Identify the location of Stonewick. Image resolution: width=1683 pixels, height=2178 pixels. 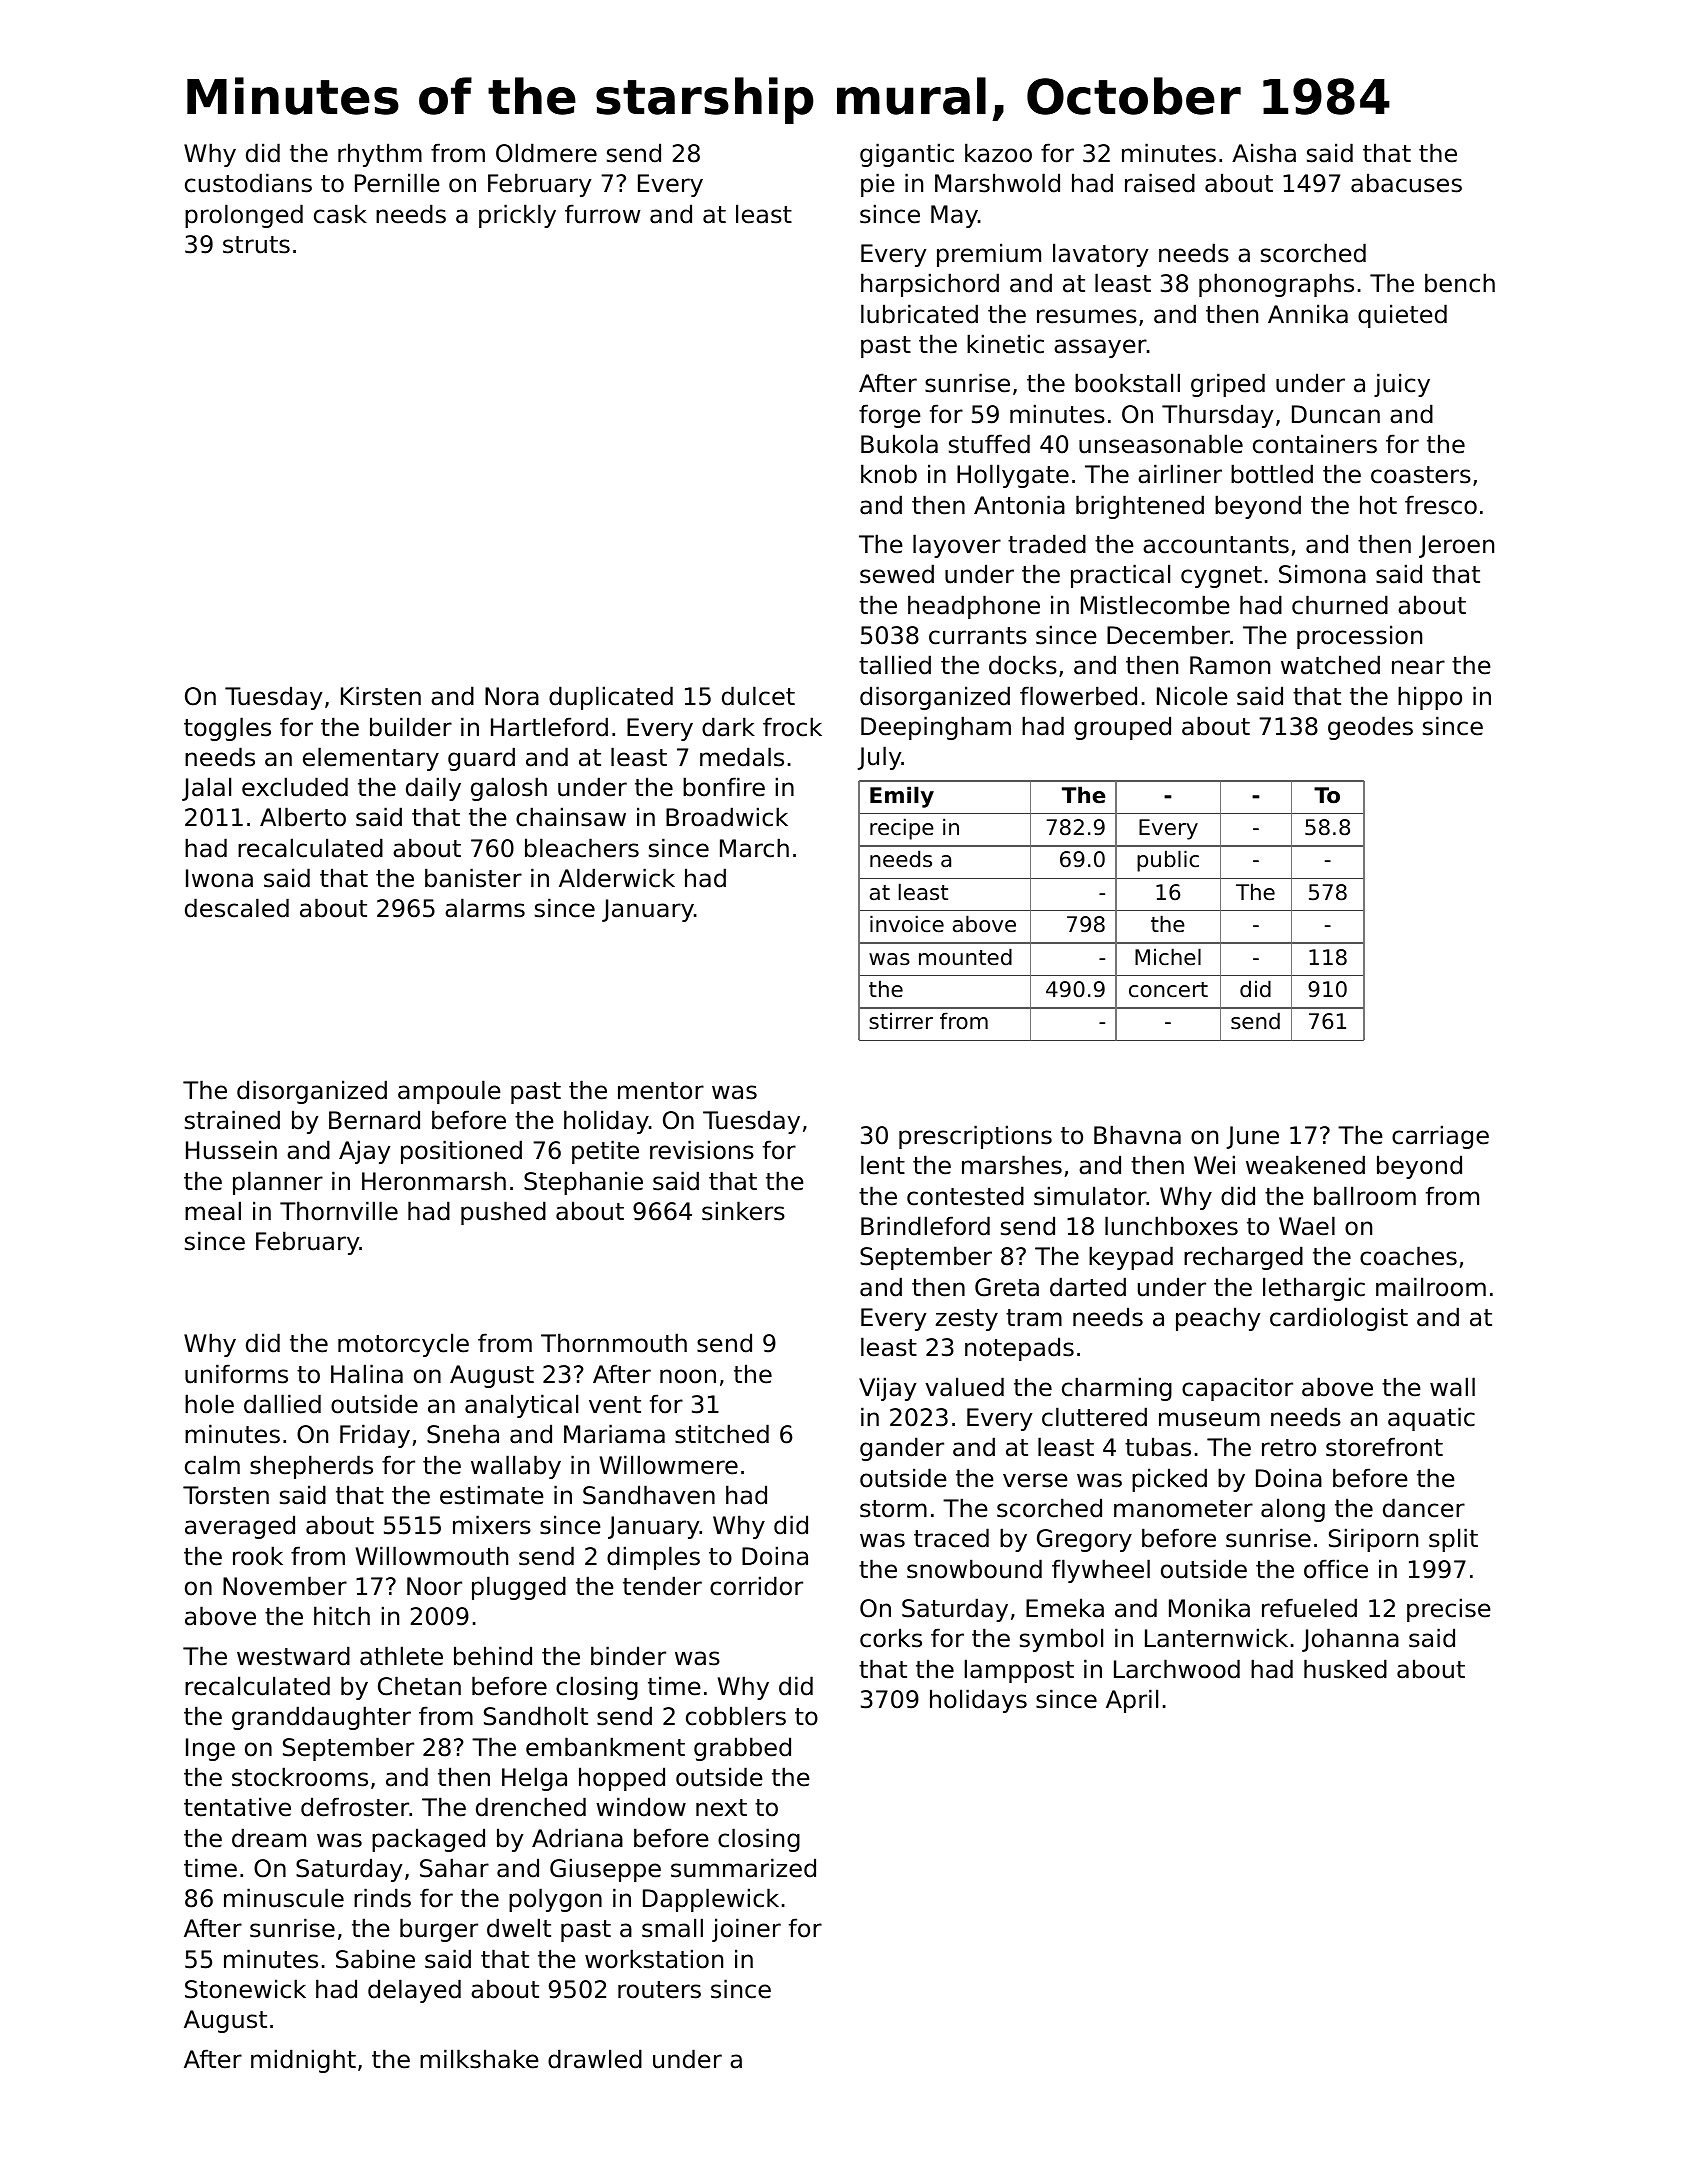
(245, 1989).
